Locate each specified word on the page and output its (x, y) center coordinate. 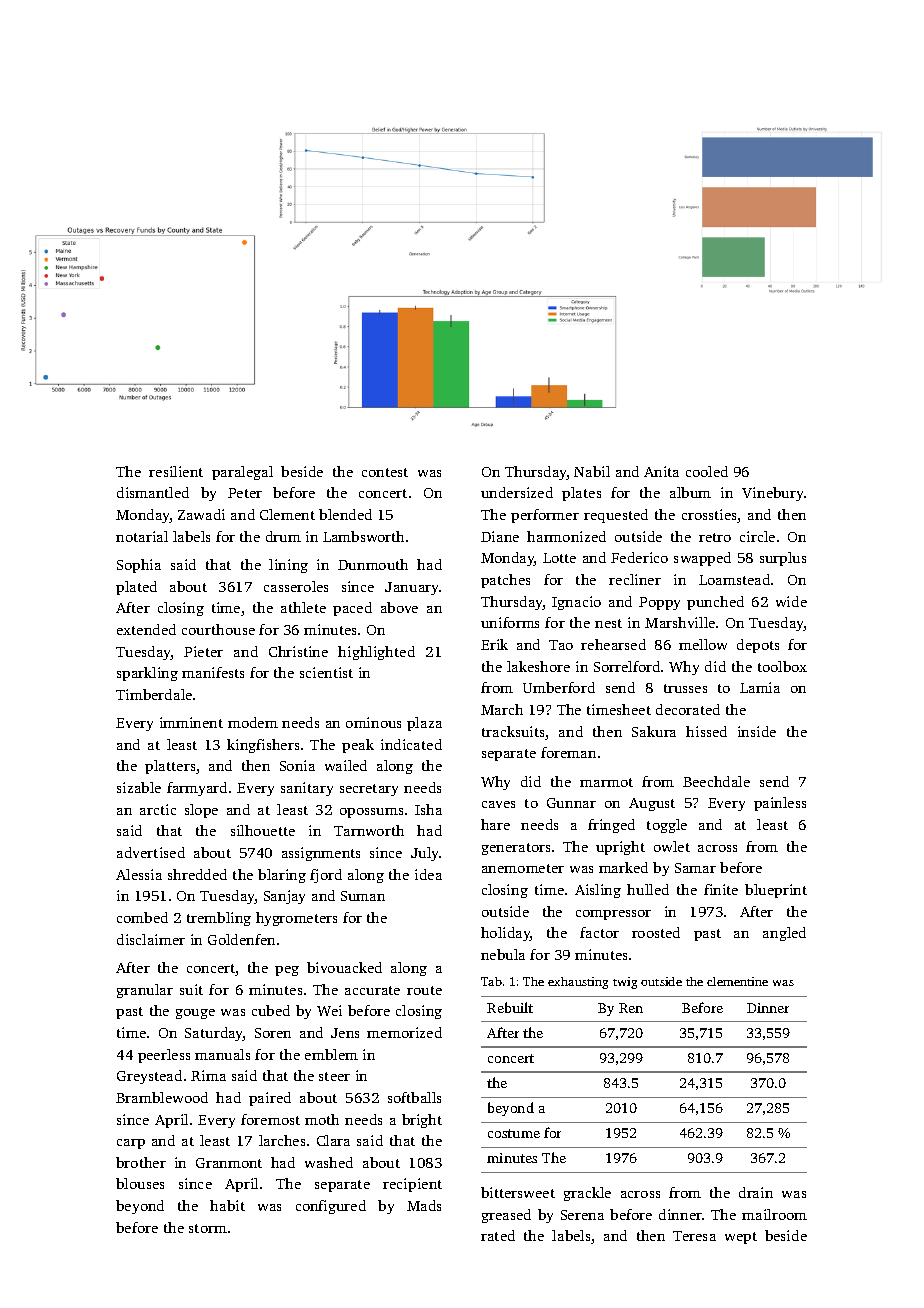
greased (506, 1216)
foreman (568, 752)
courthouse (218, 629)
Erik (494, 644)
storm (208, 1228)
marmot (606, 782)
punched (715, 603)
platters (170, 767)
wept (741, 1238)
